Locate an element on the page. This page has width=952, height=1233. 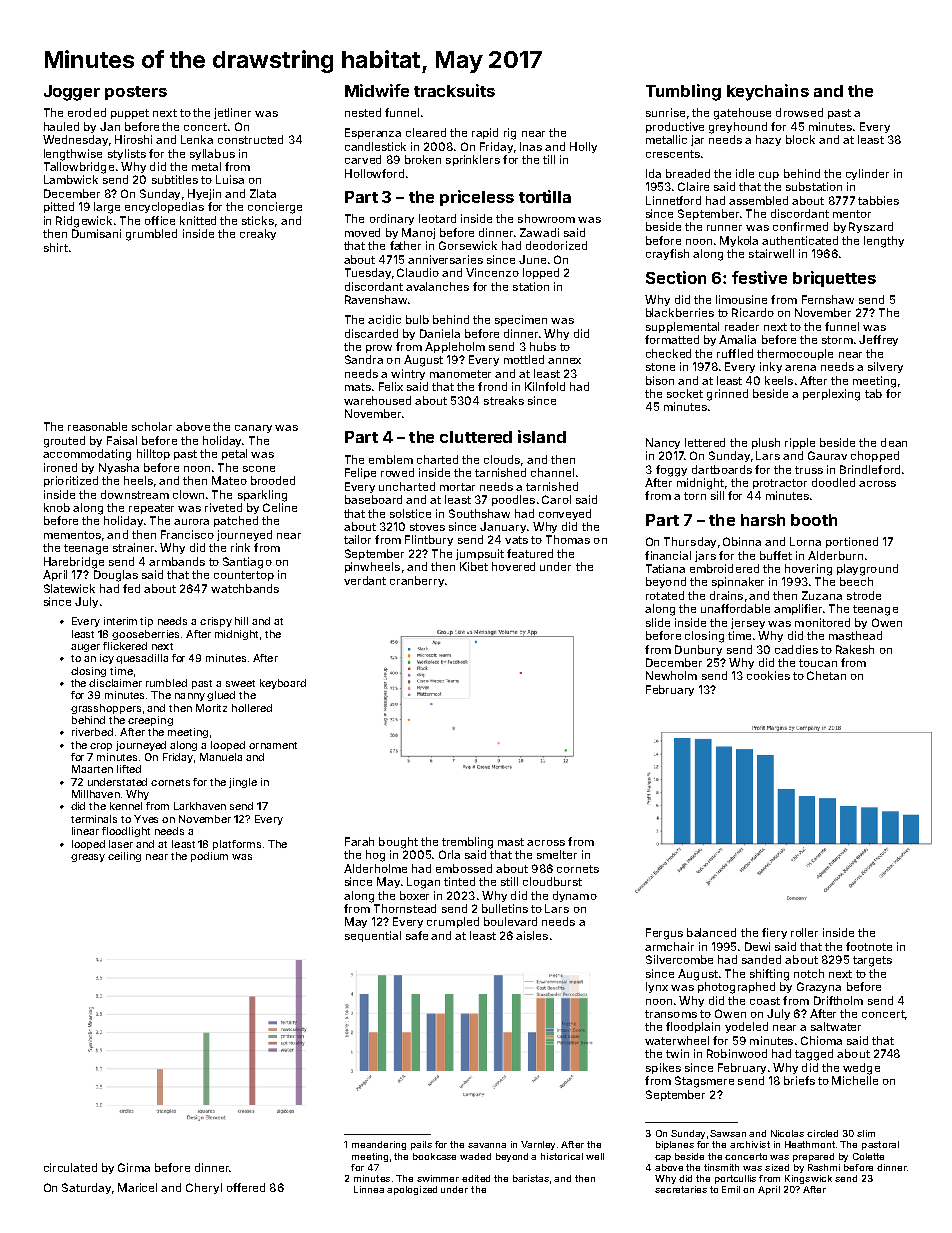
apologized is located at coordinates (412, 1190).
